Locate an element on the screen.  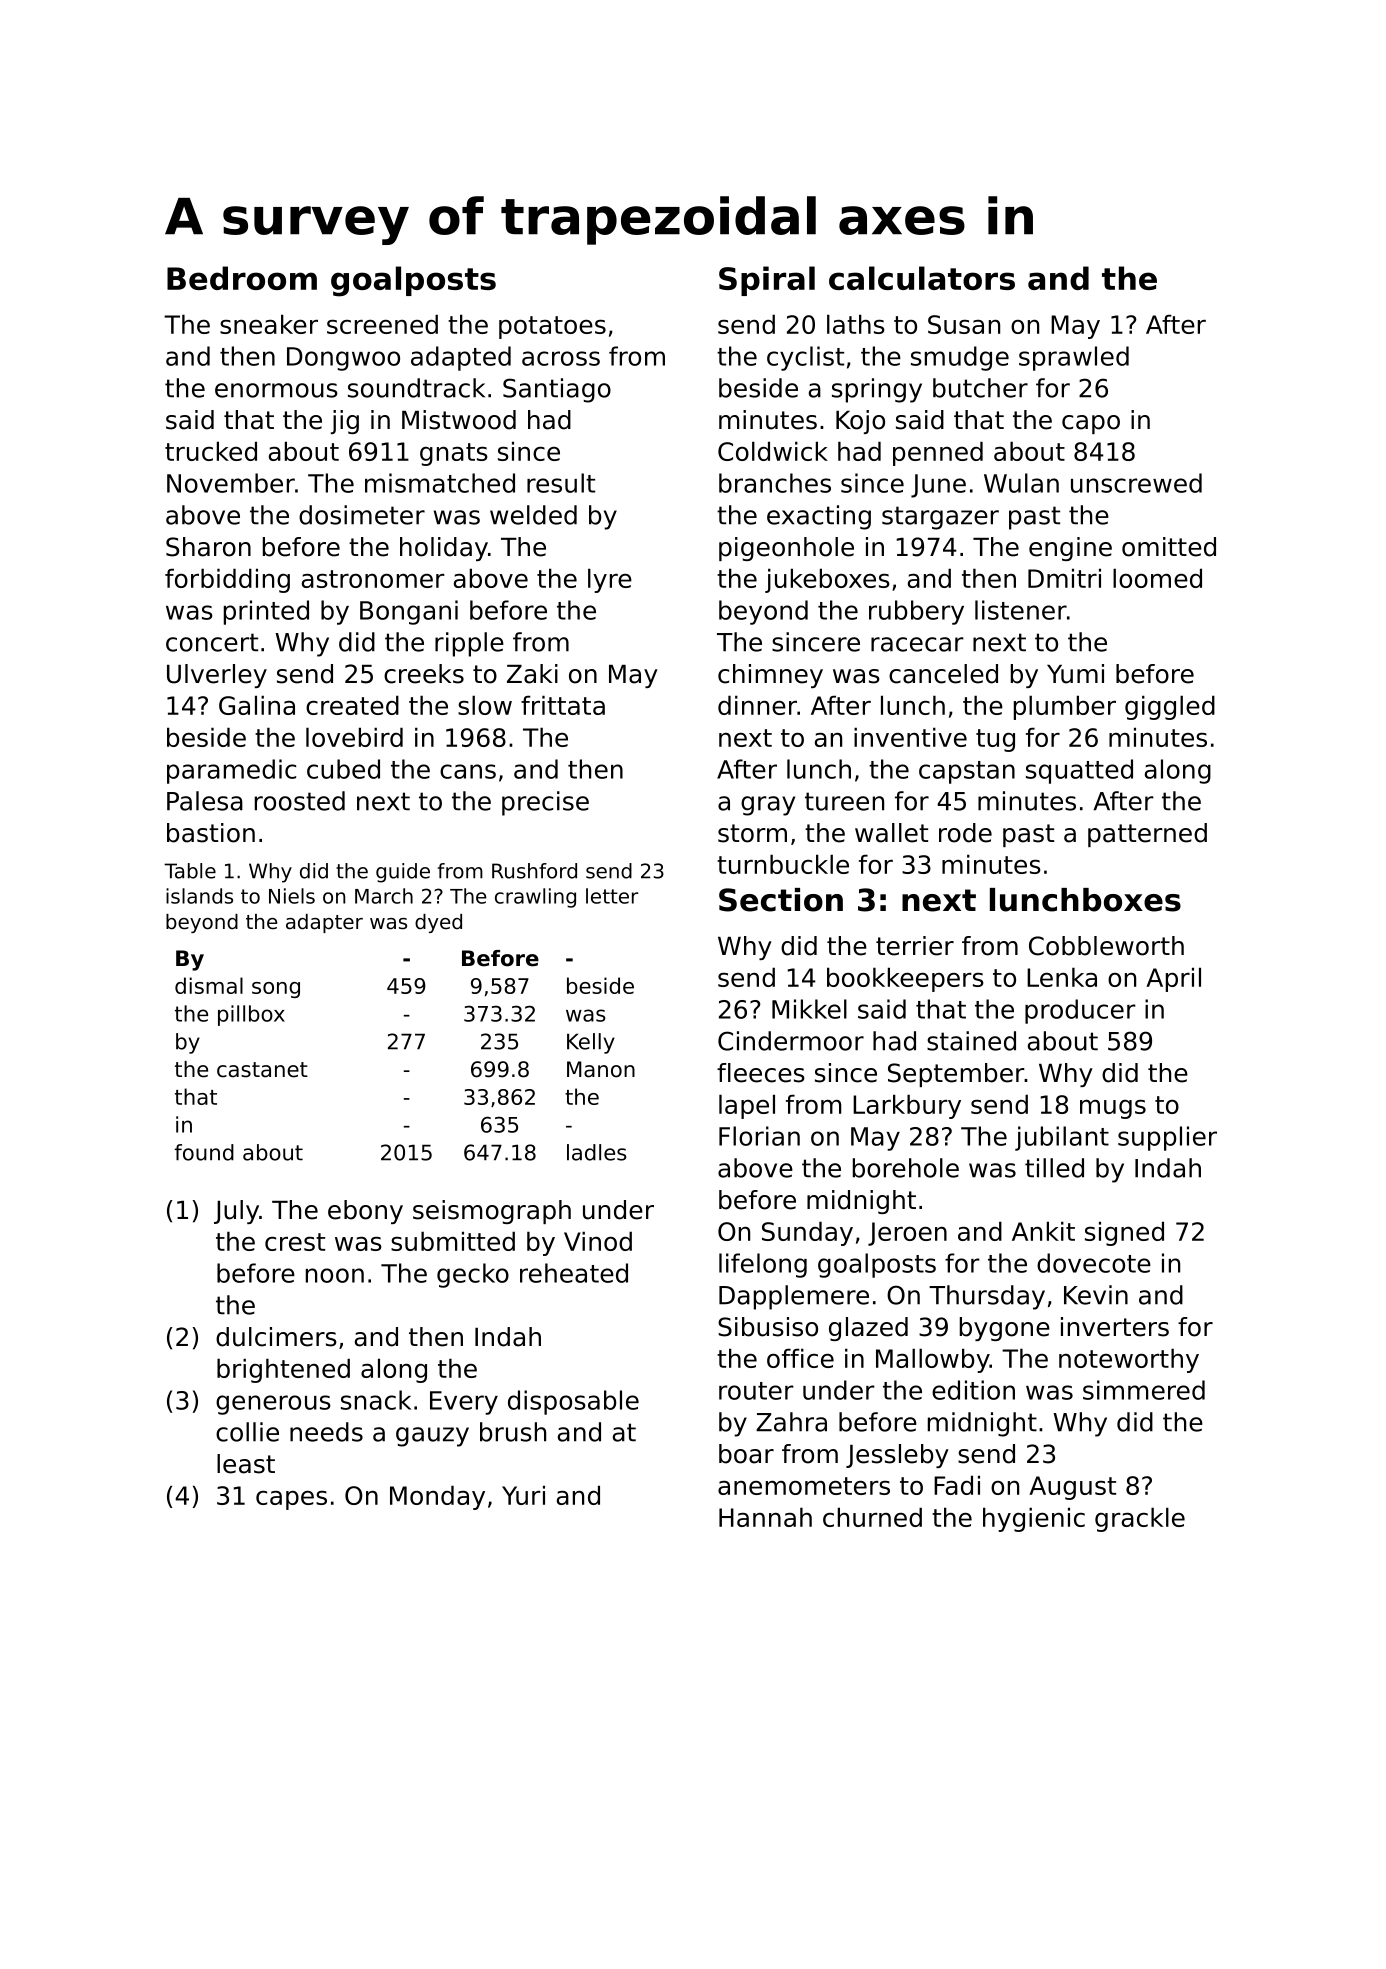
sprawled is located at coordinates (1074, 358).
